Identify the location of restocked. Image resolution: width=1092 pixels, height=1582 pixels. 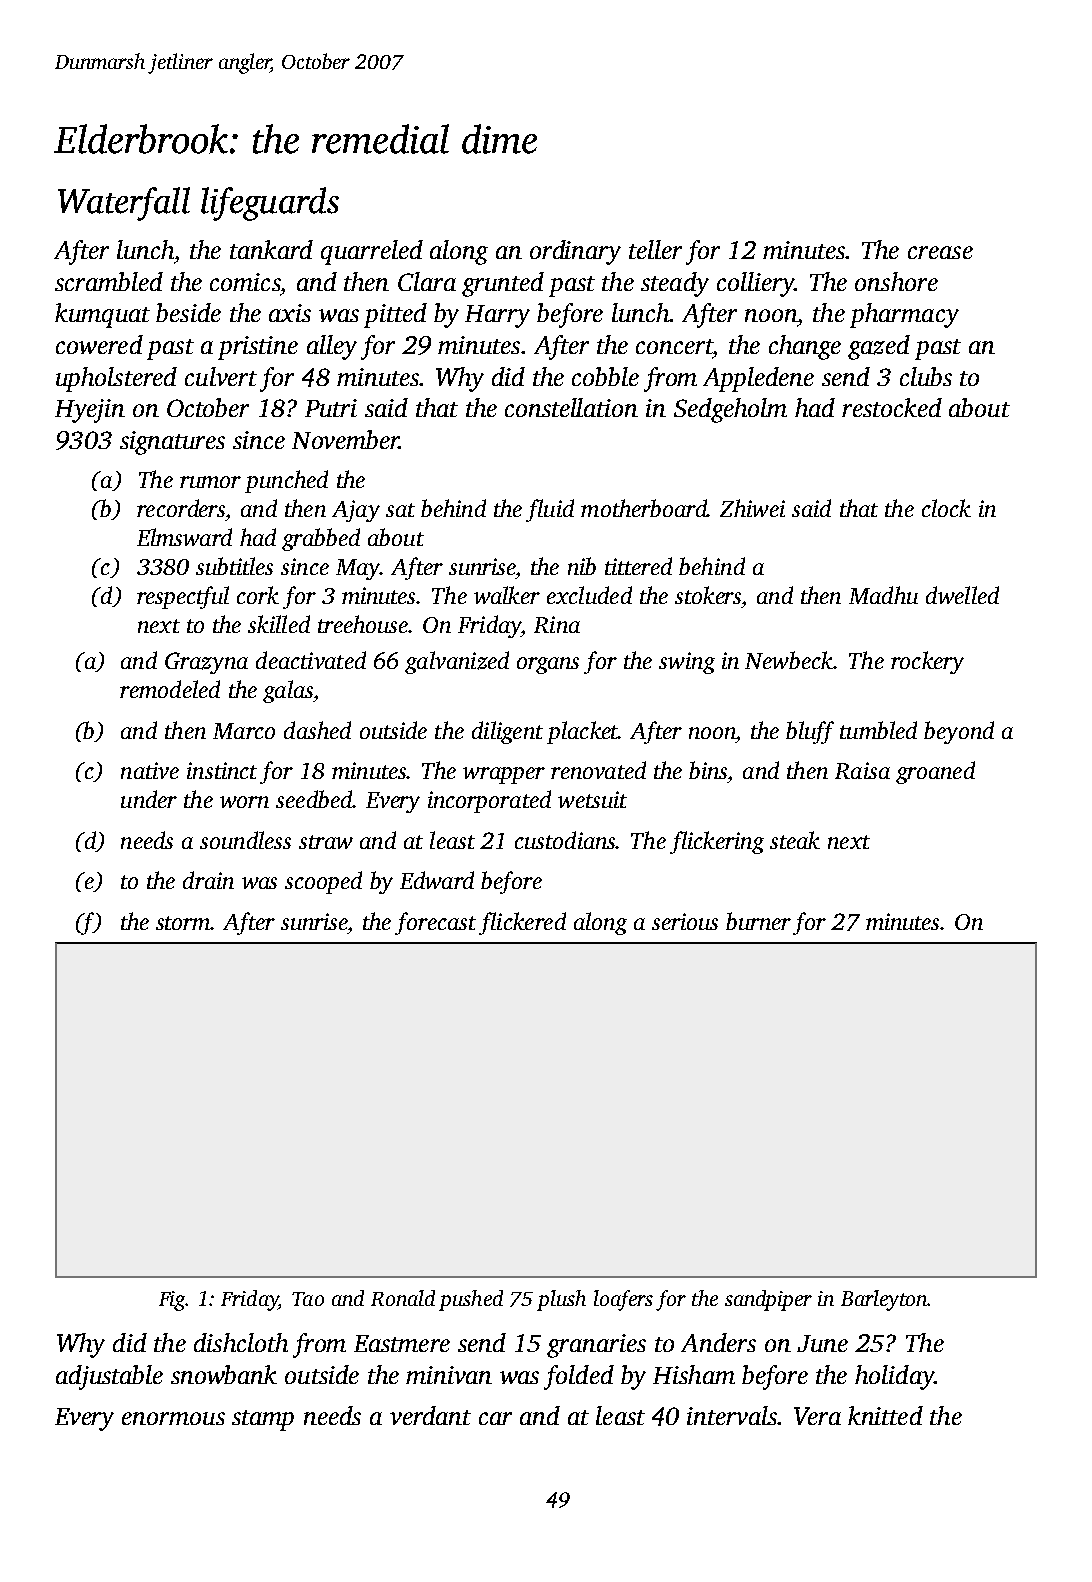
(892, 407).
